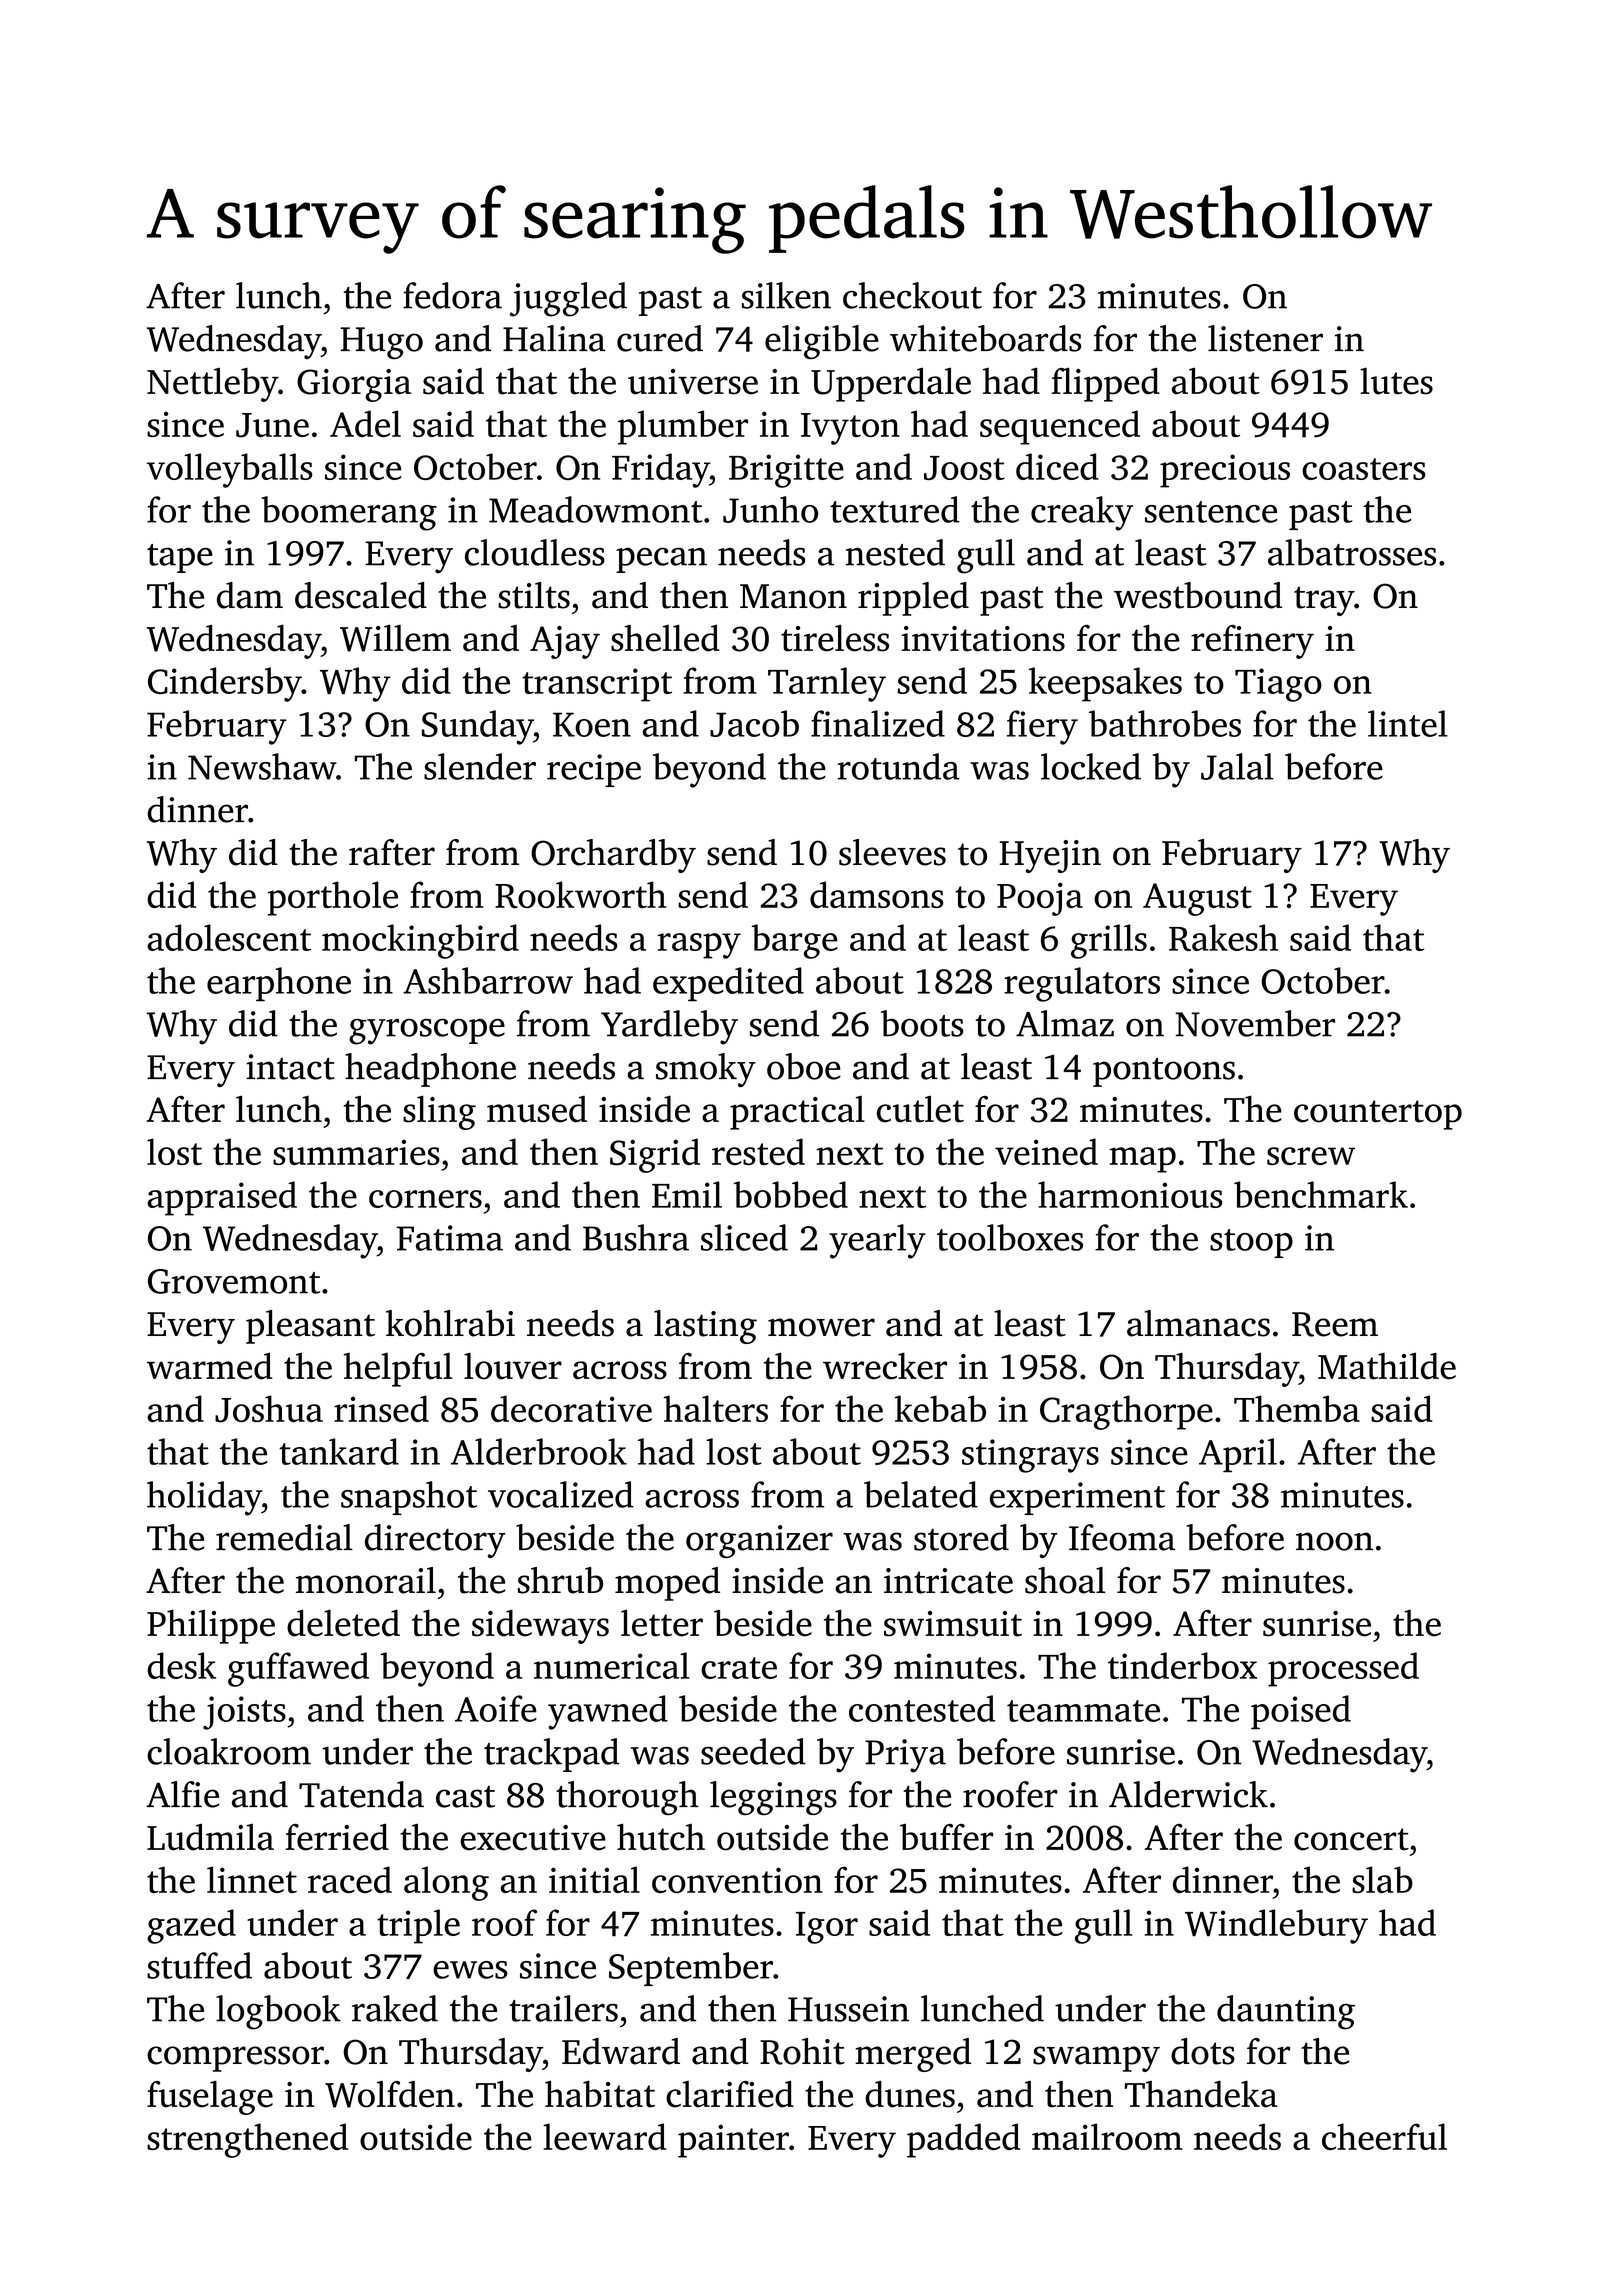  I want to click on pontoons, so click(1164, 1072).
